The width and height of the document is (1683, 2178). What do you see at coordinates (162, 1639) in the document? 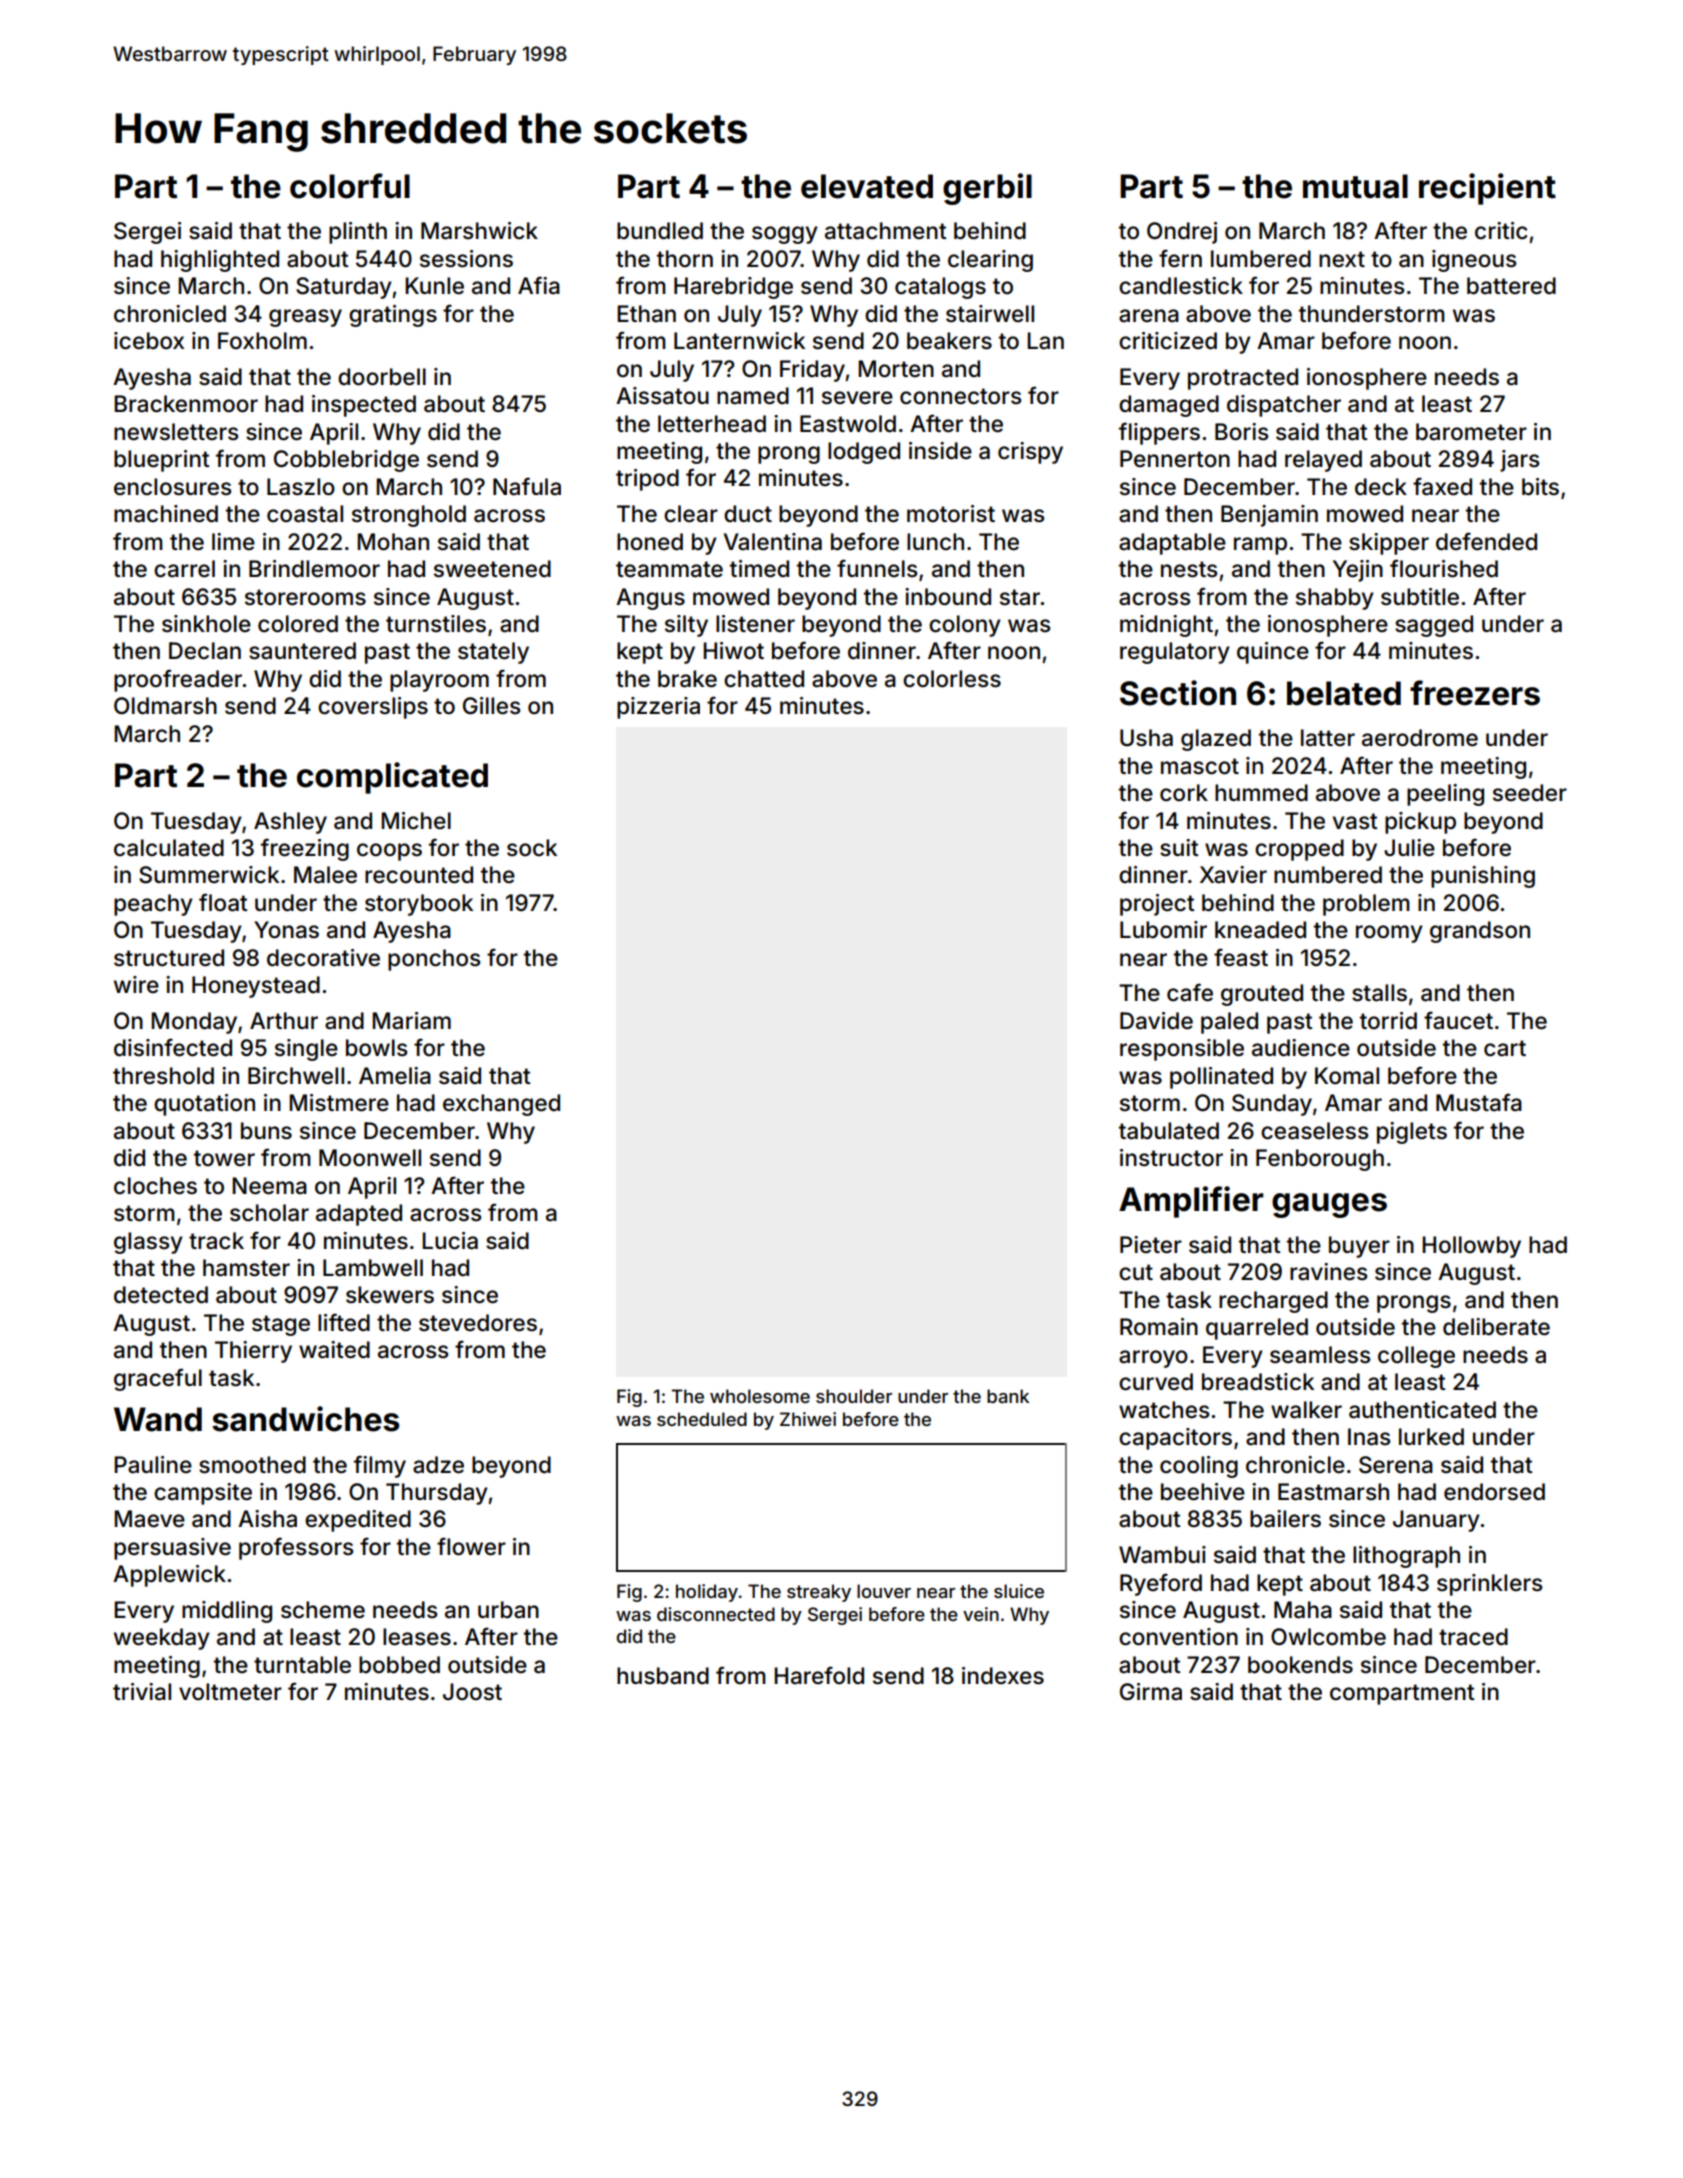
I see `weekday` at bounding box center [162, 1639].
